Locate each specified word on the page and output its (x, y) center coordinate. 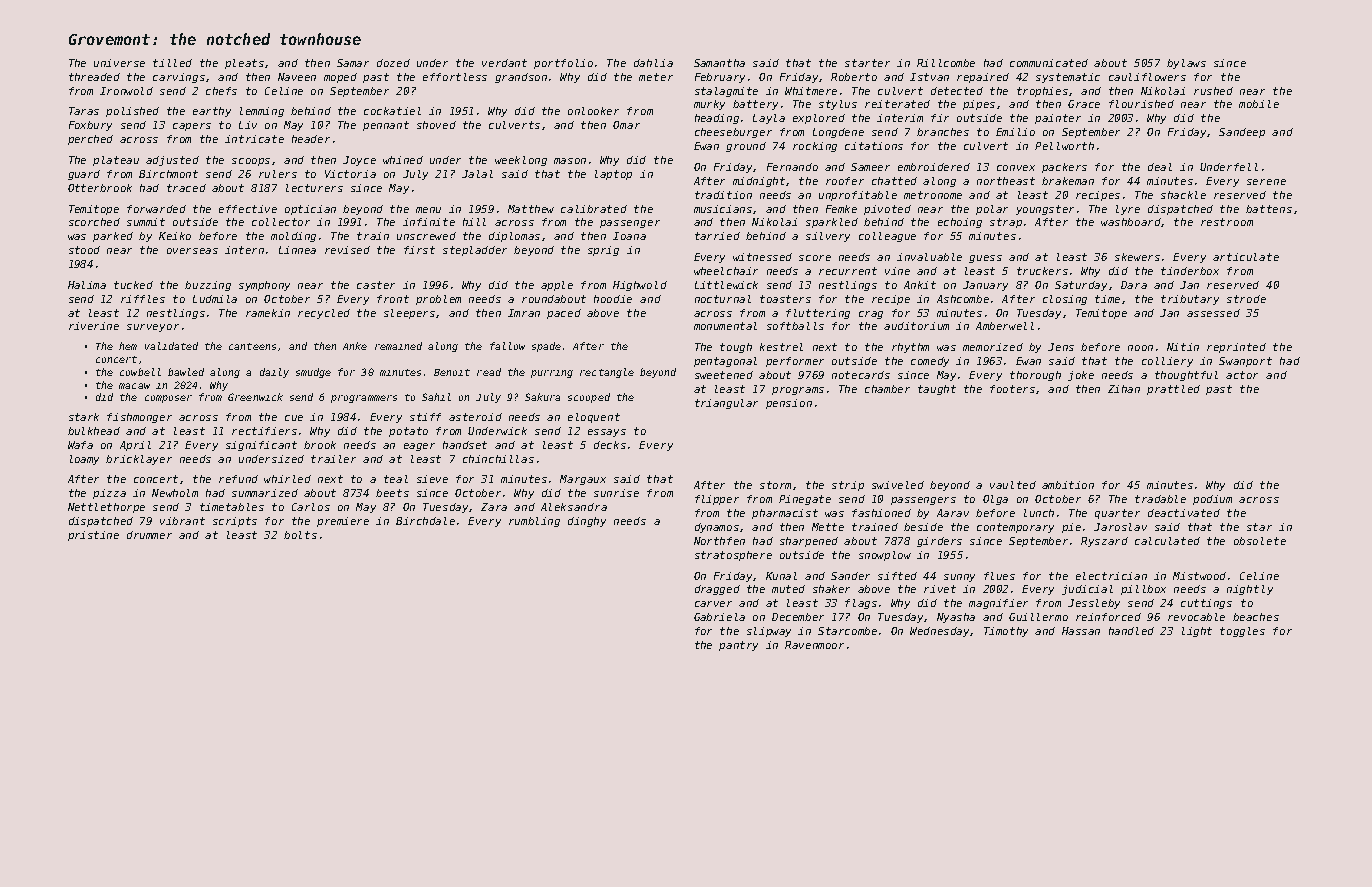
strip (848, 486)
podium (1212, 500)
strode (1246, 299)
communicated (1049, 63)
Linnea (297, 250)
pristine (93, 536)
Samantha (719, 63)
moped (340, 78)
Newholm (175, 493)
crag (871, 315)
